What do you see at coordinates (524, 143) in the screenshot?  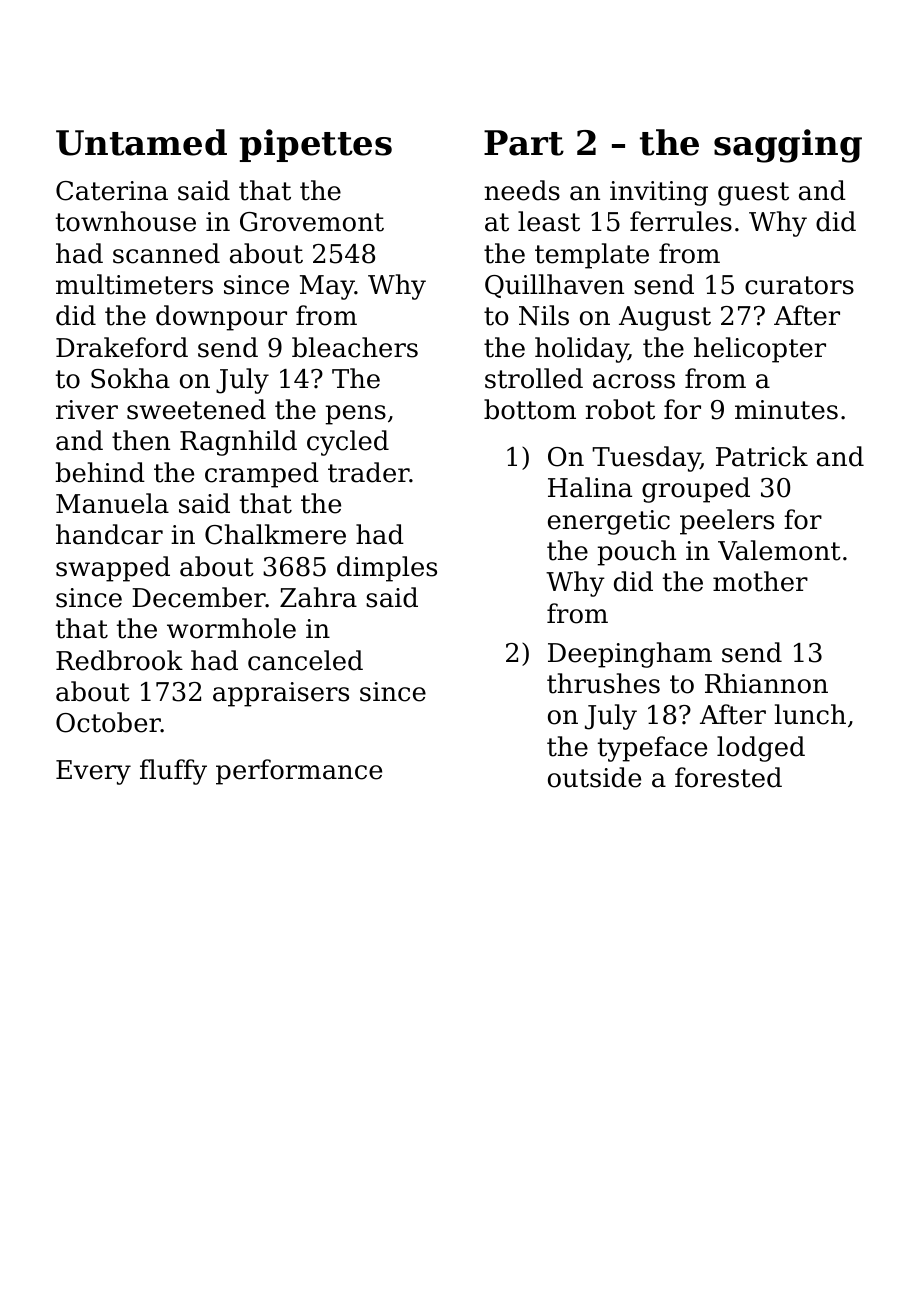 I see `Part` at bounding box center [524, 143].
